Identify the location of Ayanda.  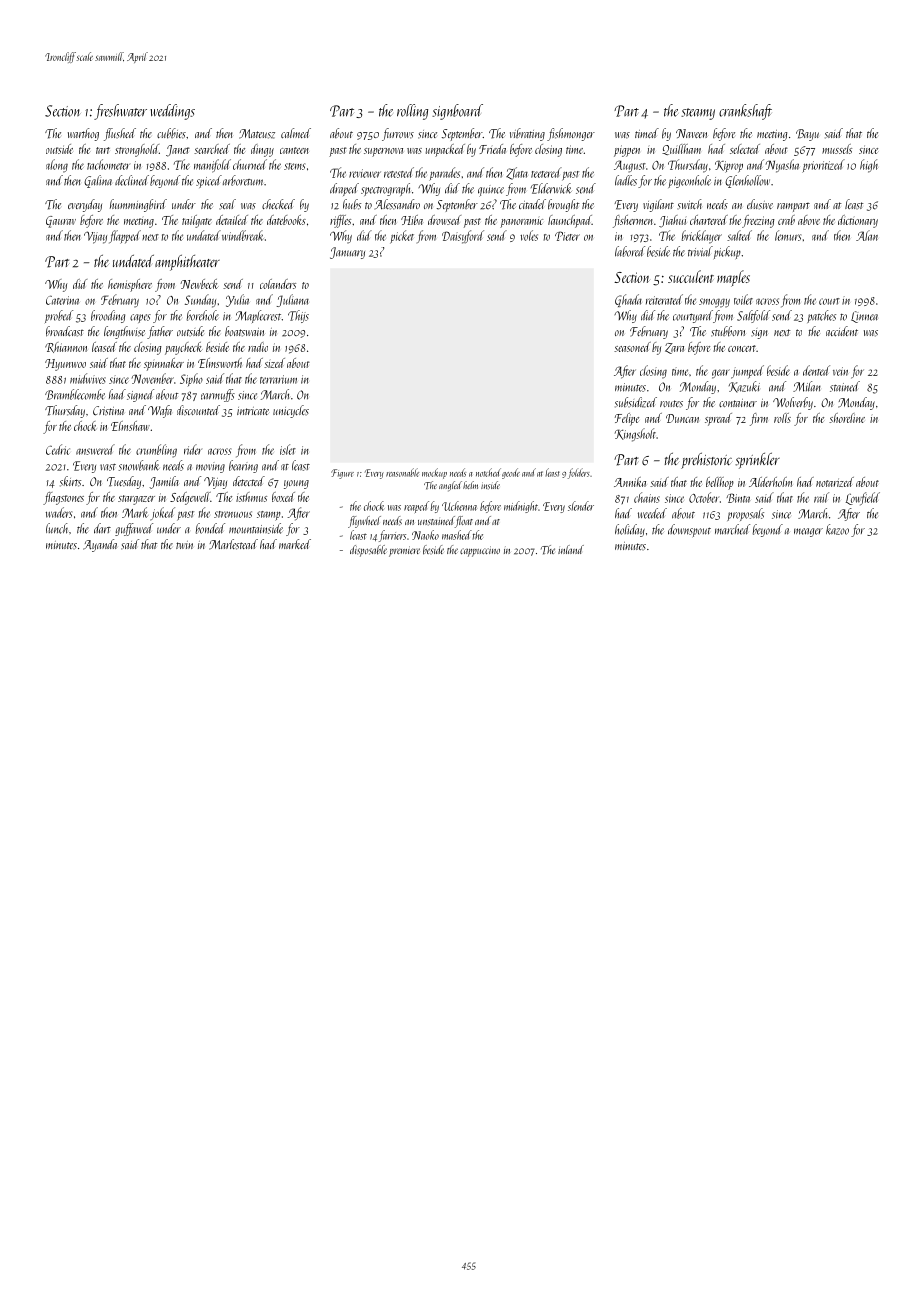
(100, 545).
